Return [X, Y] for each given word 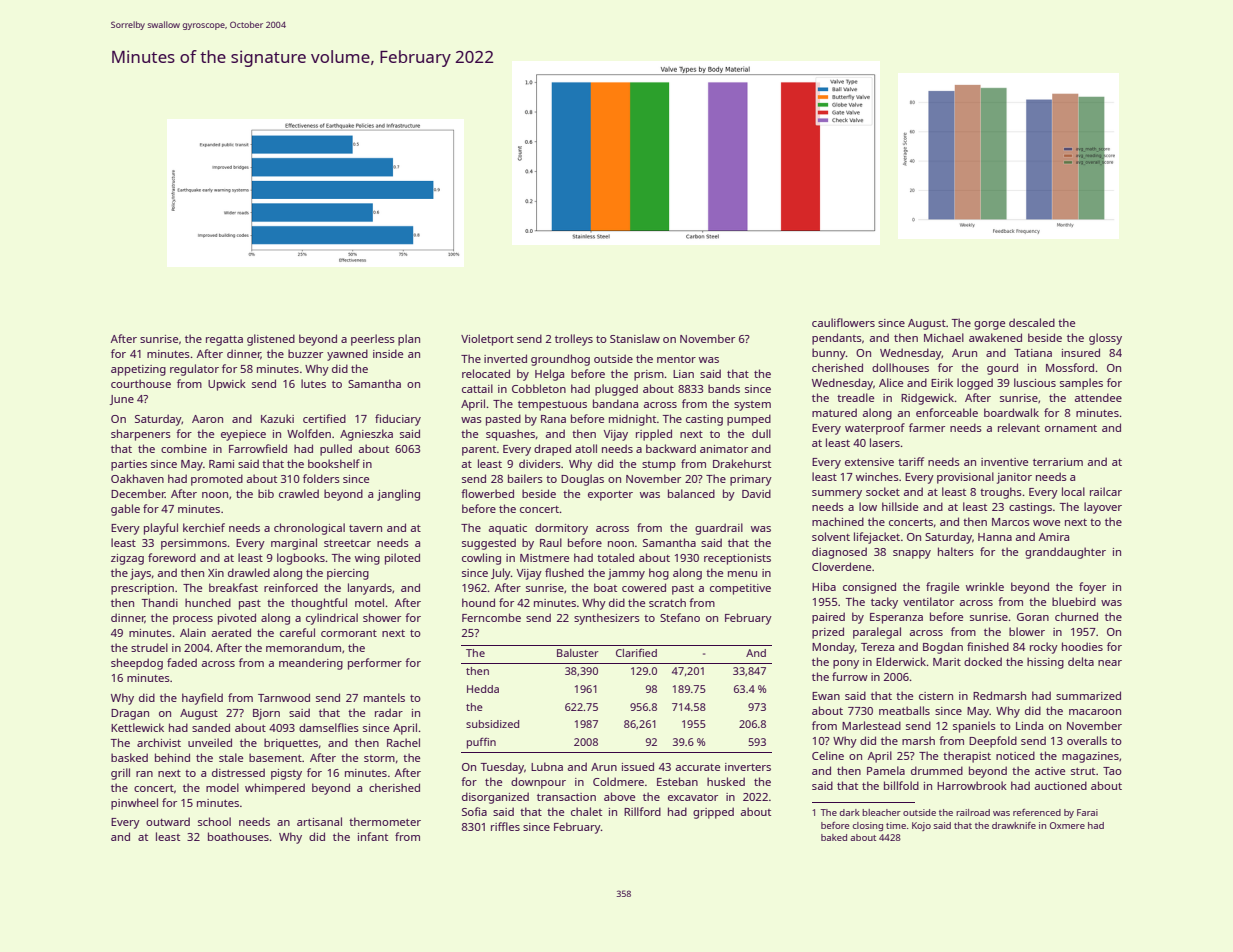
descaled [1032, 322]
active [1050, 771]
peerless [373, 340]
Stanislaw [635, 338]
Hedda [483, 689]
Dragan [130, 714]
